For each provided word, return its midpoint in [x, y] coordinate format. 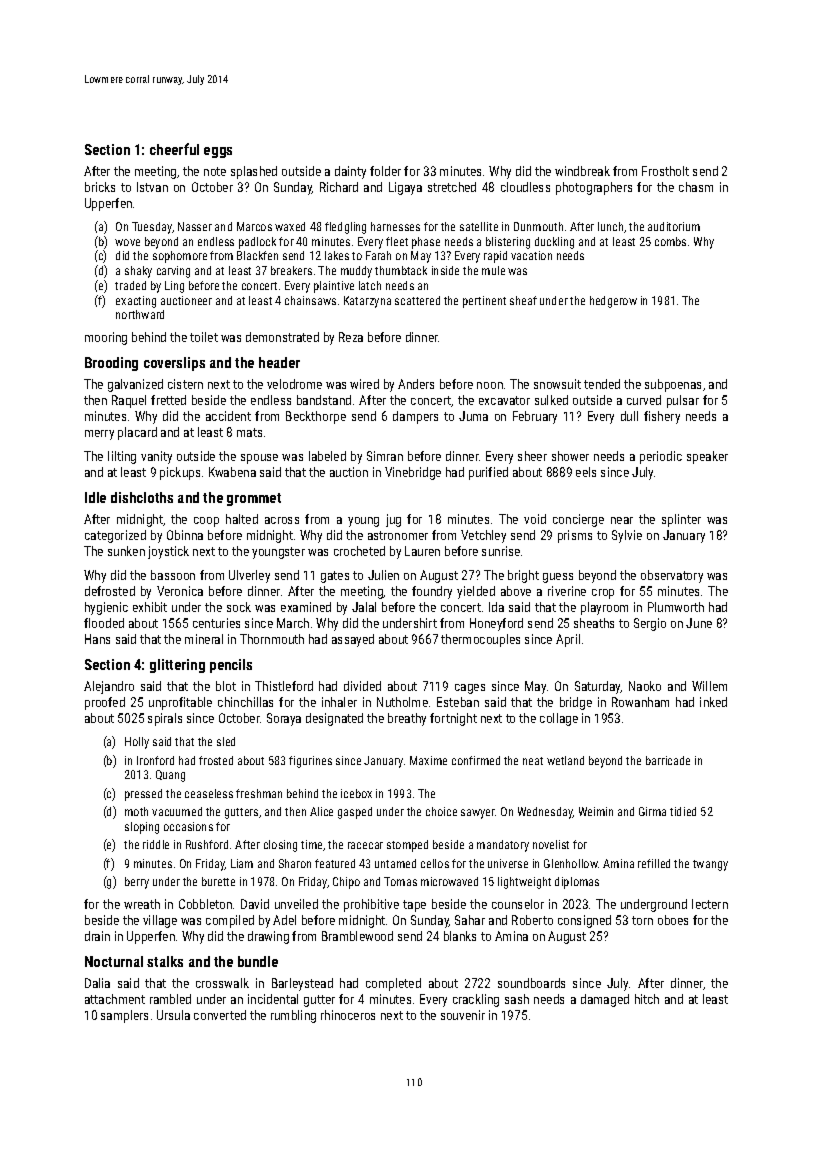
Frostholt [665, 171]
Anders [416, 384]
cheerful [174, 149]
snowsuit [557, 384]
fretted [168, 400]
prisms [575, 536]
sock [239, 607]
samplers [124, 1016]
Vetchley [483, 536]
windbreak [582, 171]
